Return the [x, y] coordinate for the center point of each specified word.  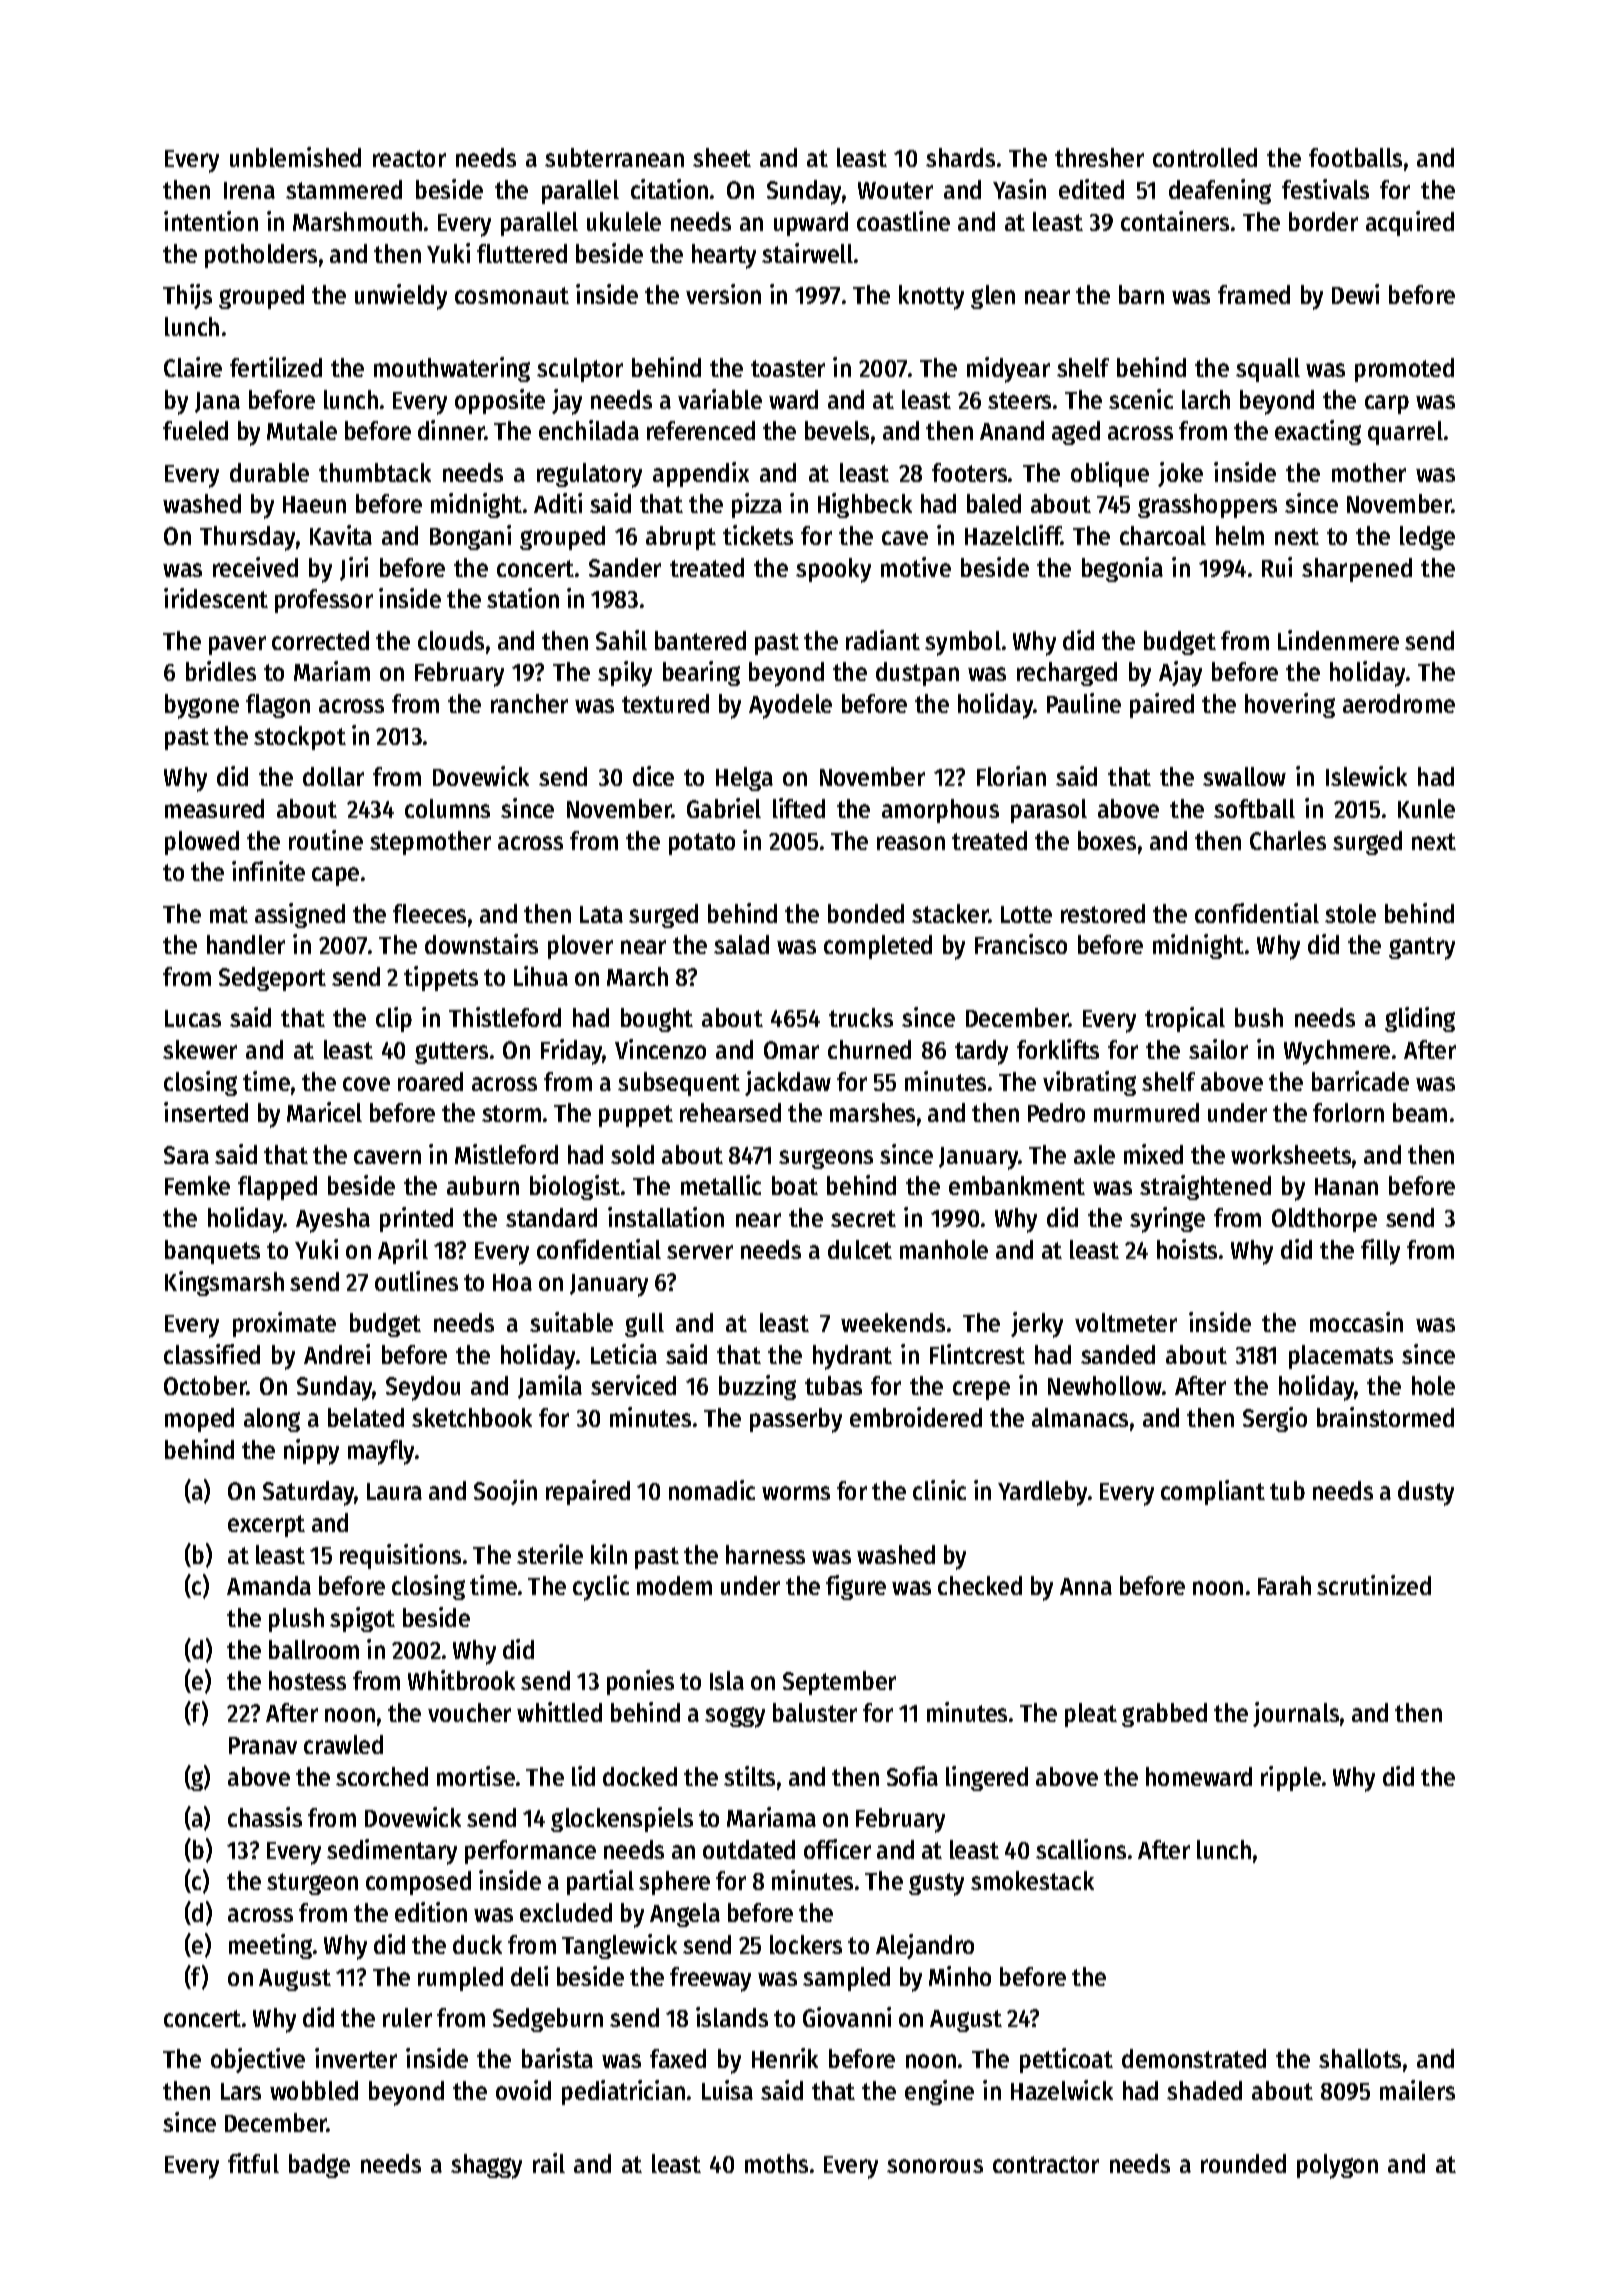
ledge [1427, 538]
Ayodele [790, 706]
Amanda [269, 1585]
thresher [1099, 157]
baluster [815, 1712]
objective [258, 2060]
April [403, 1251]
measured [214, 808]
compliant [1213, 1492]
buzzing [757, 1387]
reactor [409, 158]
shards [960, 157]
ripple [1291, 1778]
